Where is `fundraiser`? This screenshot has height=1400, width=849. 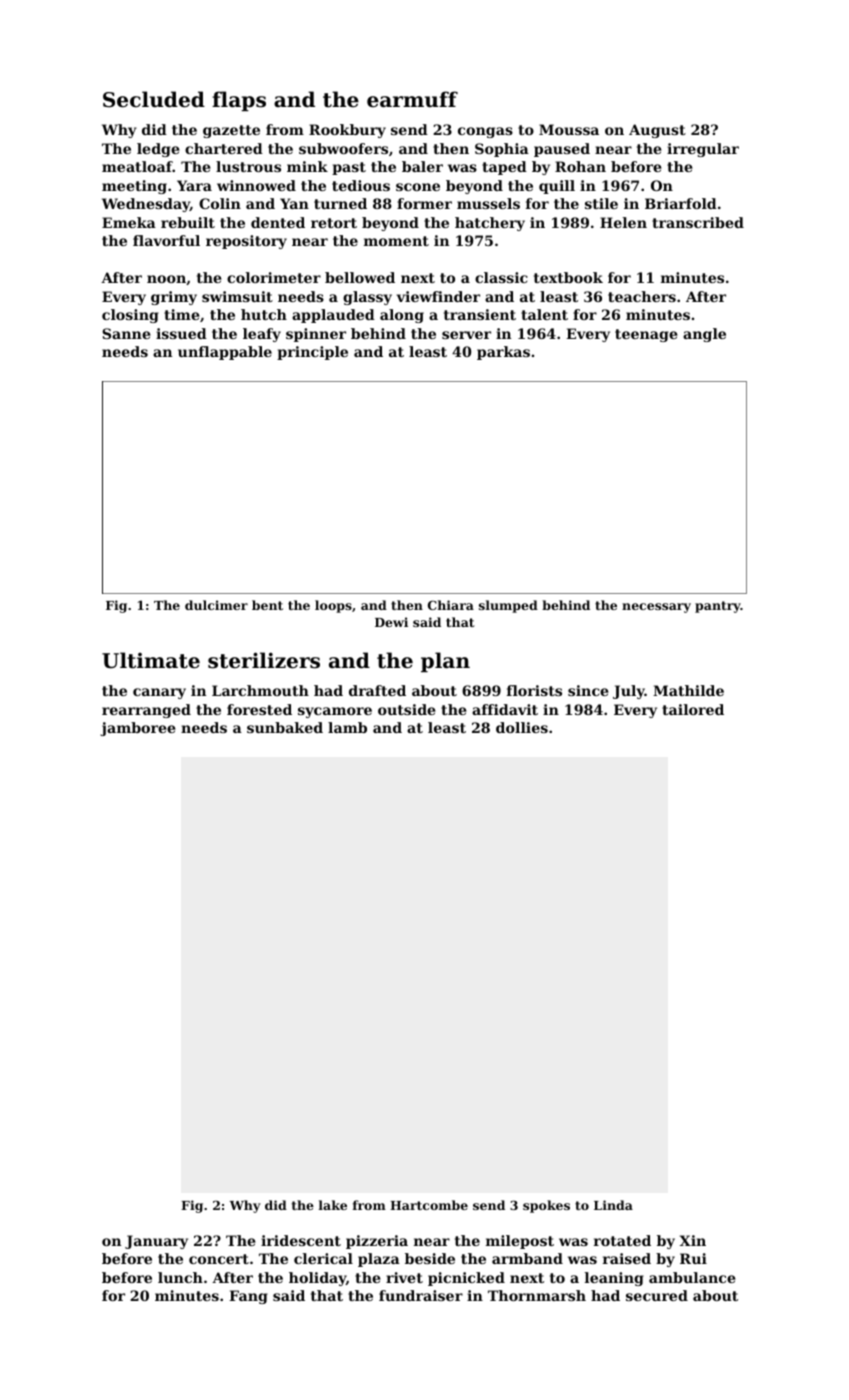
fundraiser is located at coordinates (421, 1295).
